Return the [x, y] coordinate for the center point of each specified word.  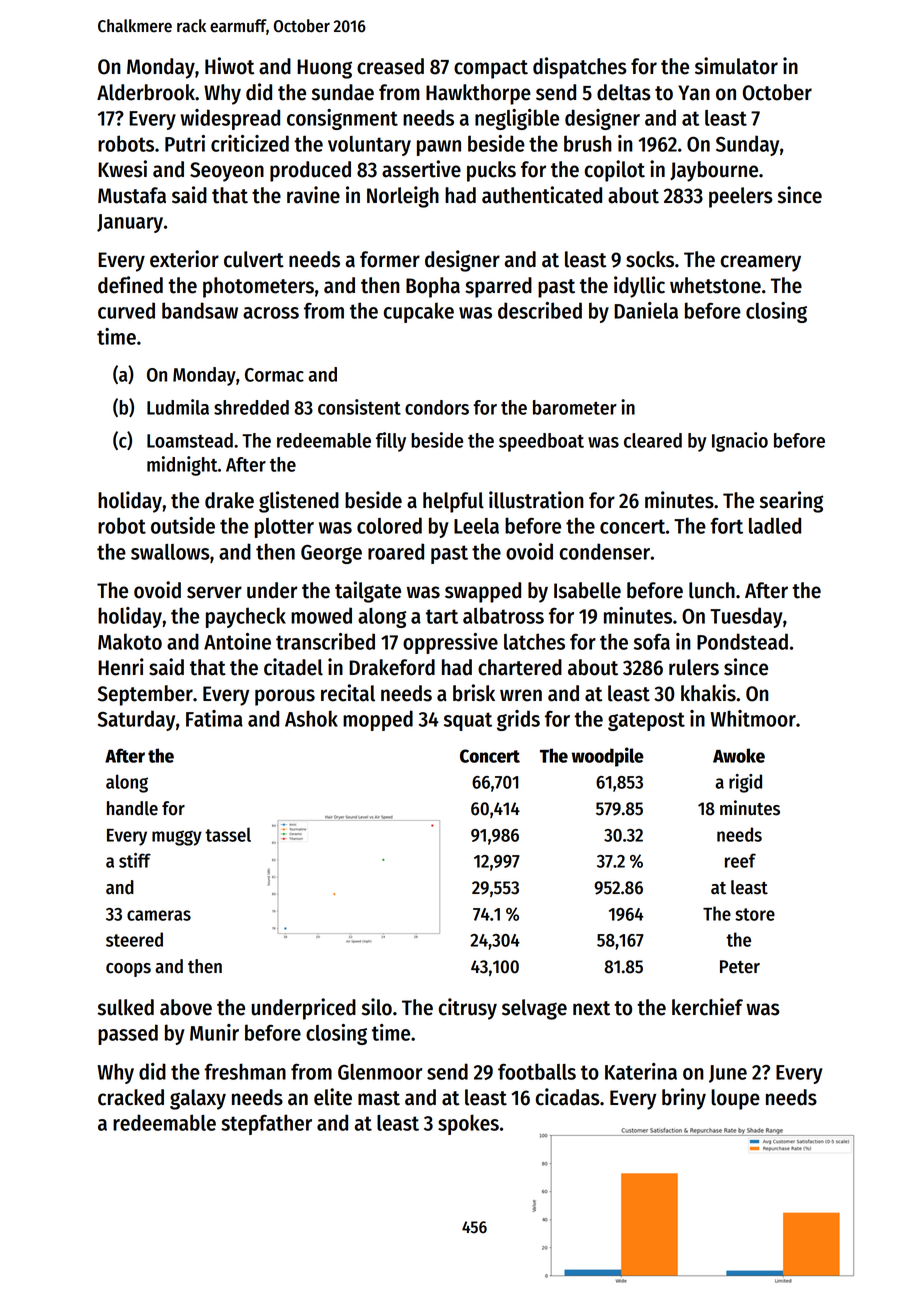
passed [128, 1034]
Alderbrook [146, 92]
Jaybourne [714, 171]
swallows [170, 552]
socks [650, 259]
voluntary [369, 146]
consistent [359, 407]
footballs [537, 1071]
